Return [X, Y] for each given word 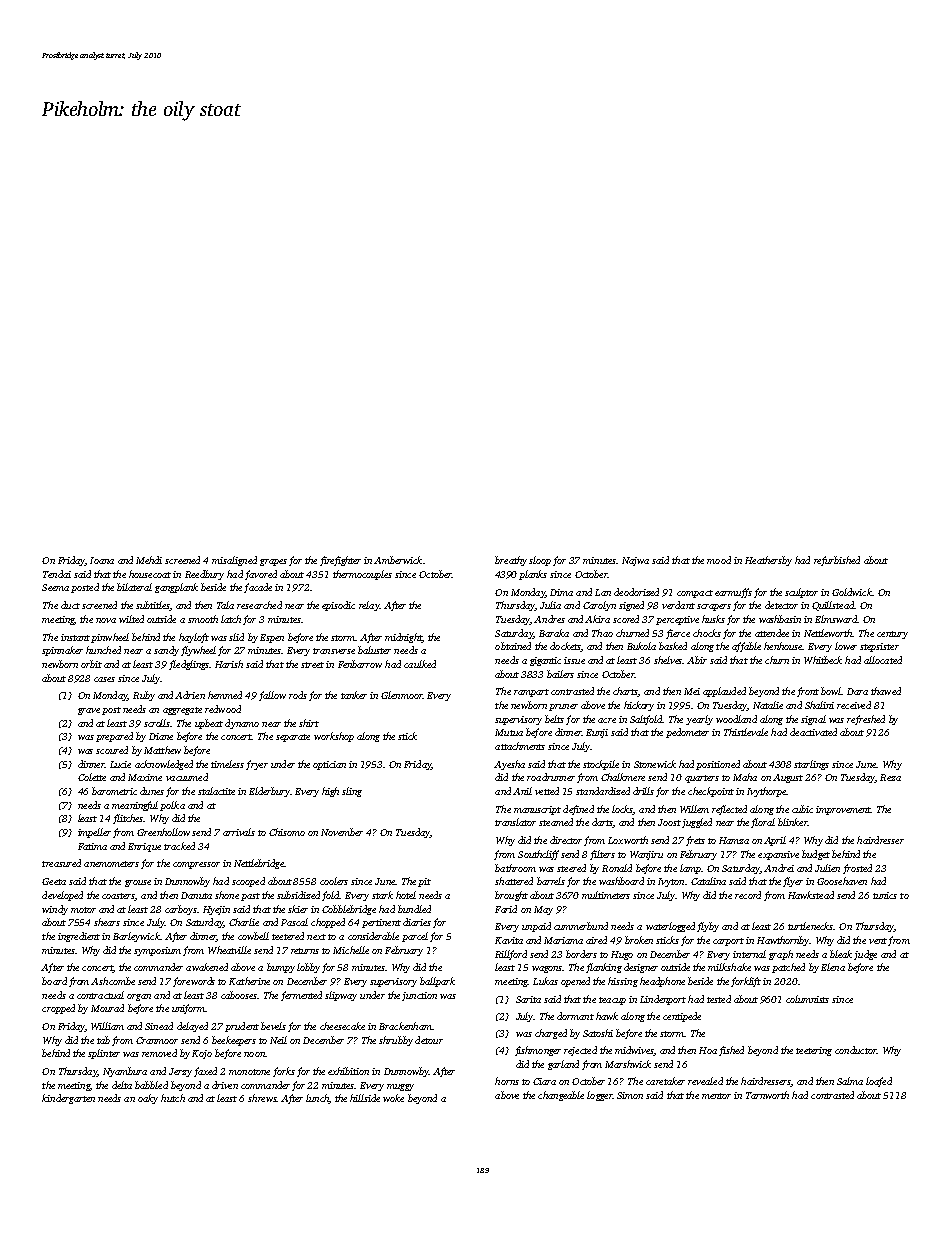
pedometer [687, 733]
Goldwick [852, 592]
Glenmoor [402, 695]
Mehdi [149, 560]
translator [515, 822]
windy [55, 910]
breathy [511, 561]
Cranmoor [157, 1040]
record [748, 895]
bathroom [515, 868]
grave [89, 711]
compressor [196, 865]
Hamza [734, 840]
